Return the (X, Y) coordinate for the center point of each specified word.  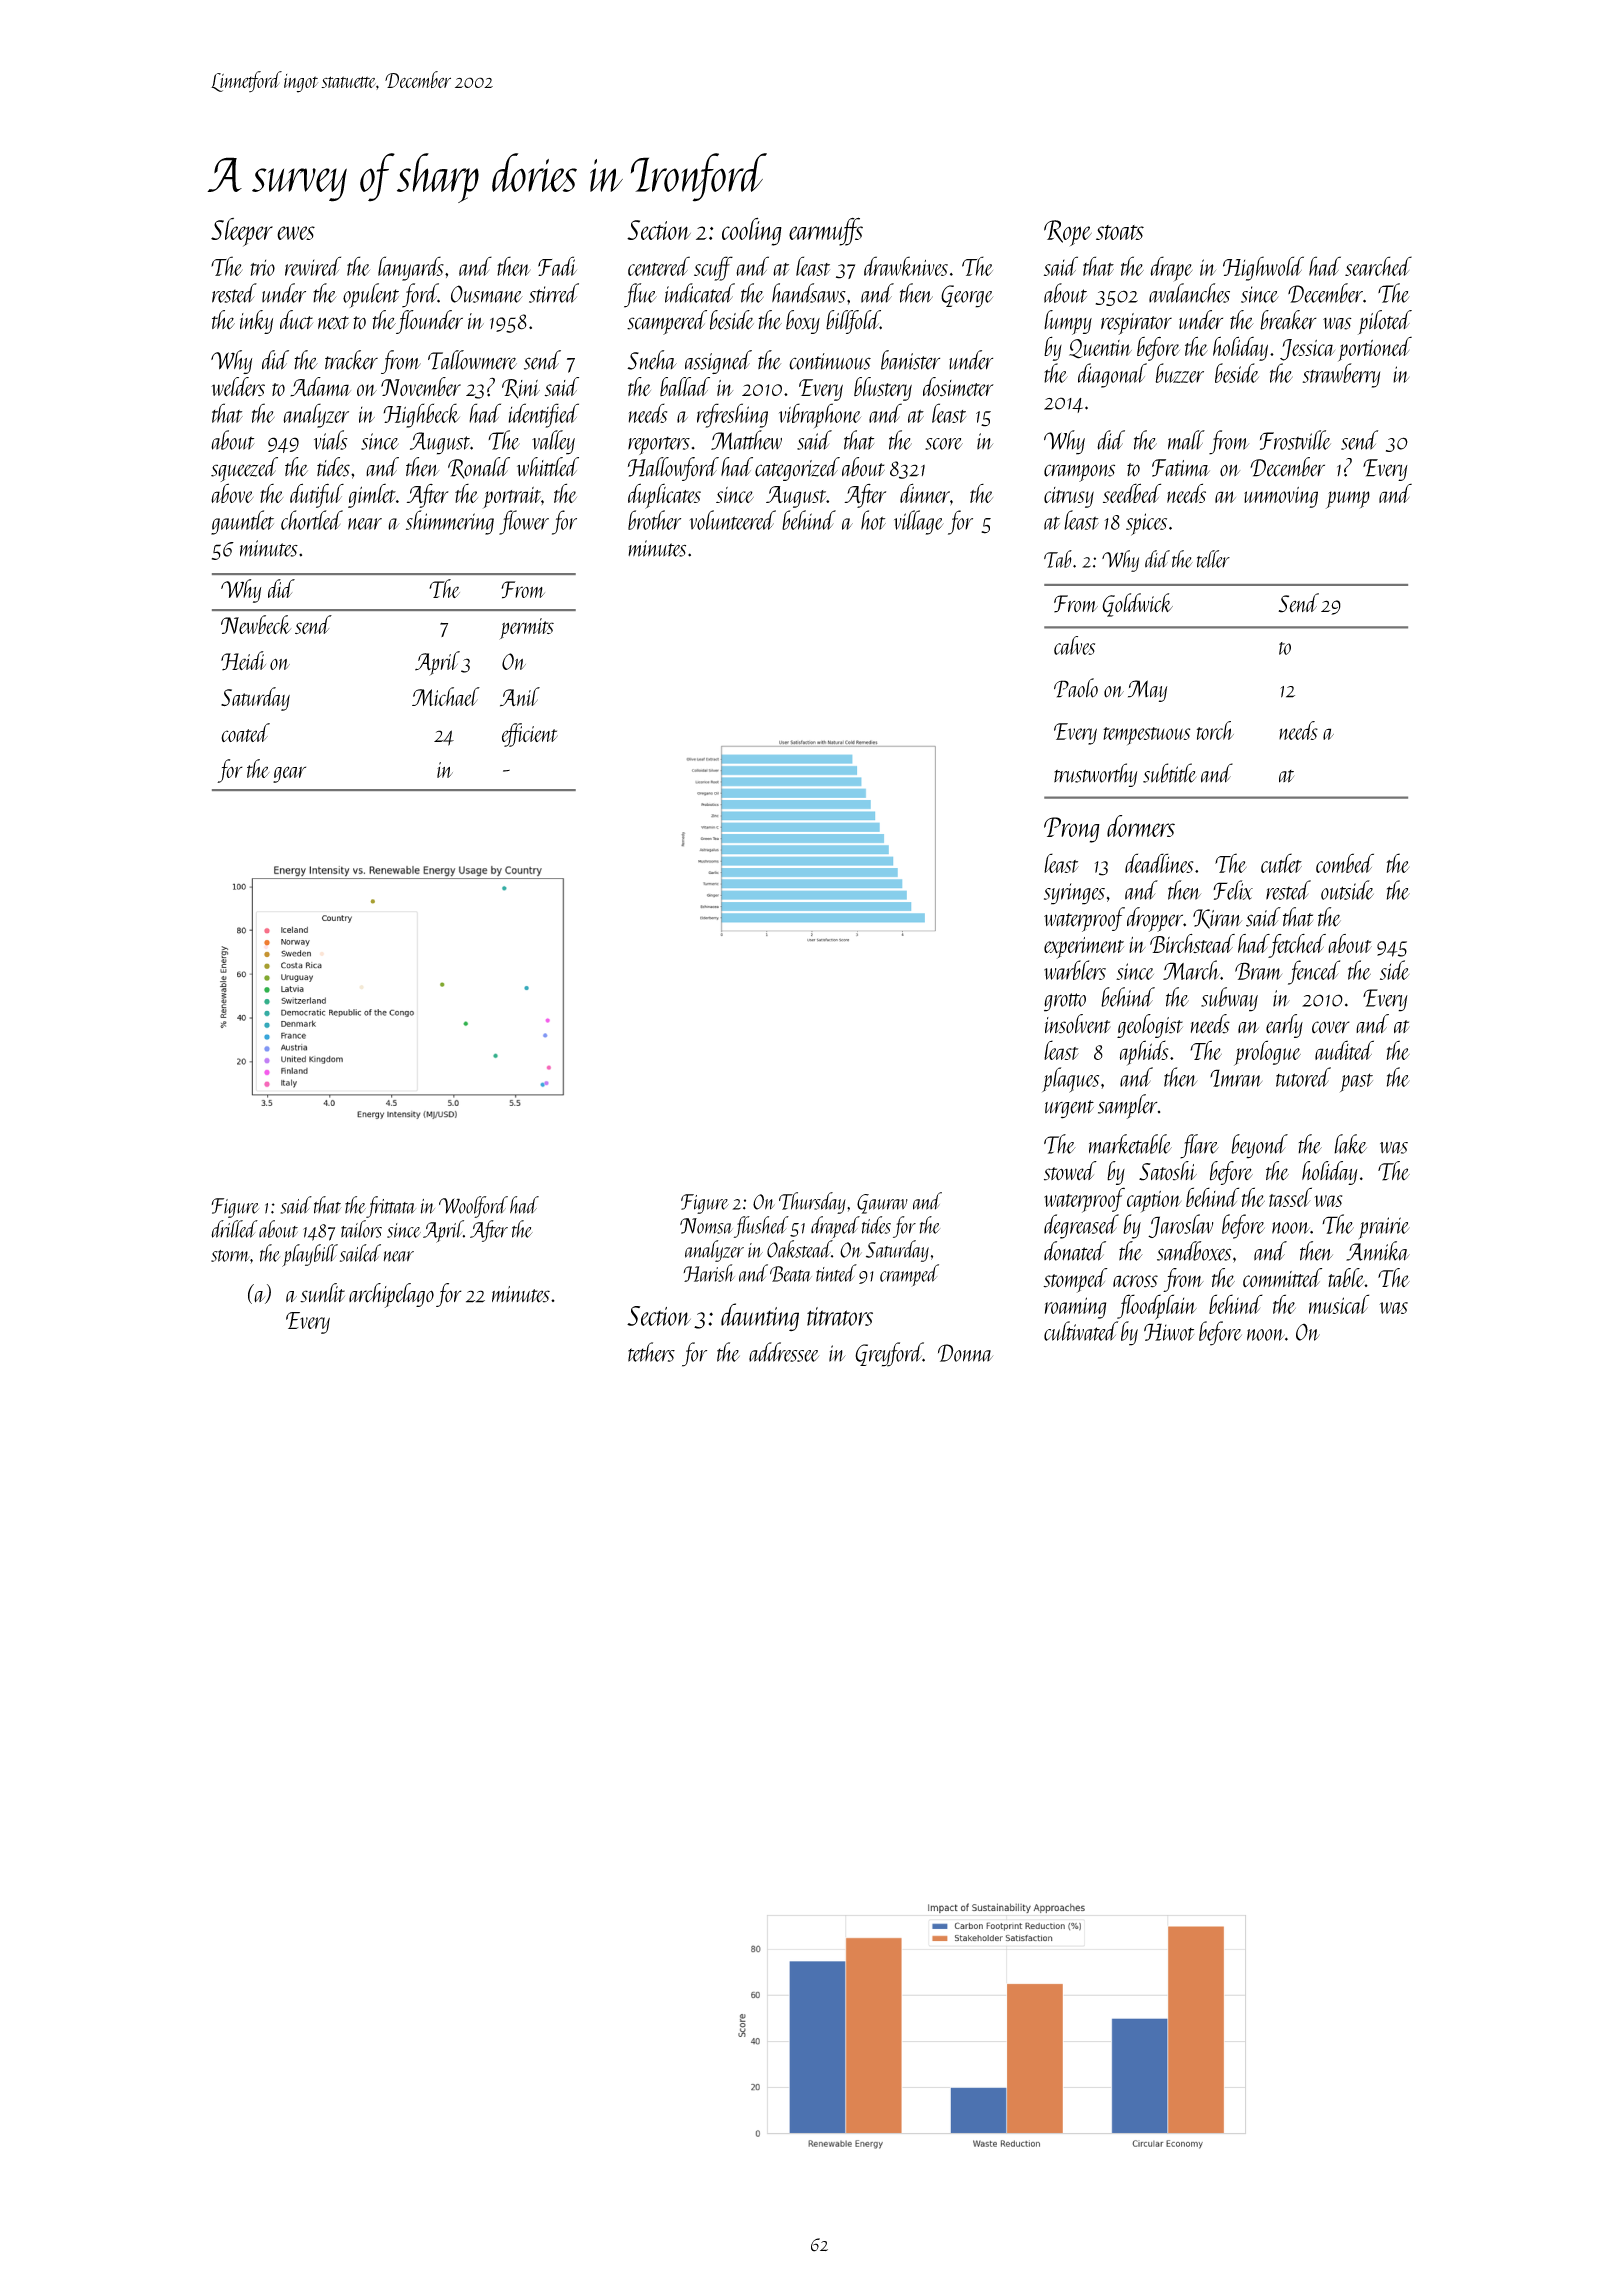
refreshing (732, 415)
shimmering (450, 522)
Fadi (557, 266)
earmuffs (826, 231)
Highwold (1263, 268)
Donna (965, 1353)
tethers (651, 1352)
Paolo (1076, 688)
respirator (1136, 324)
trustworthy (1095, 775)
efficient (530, 735)
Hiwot (1169, 1332)
